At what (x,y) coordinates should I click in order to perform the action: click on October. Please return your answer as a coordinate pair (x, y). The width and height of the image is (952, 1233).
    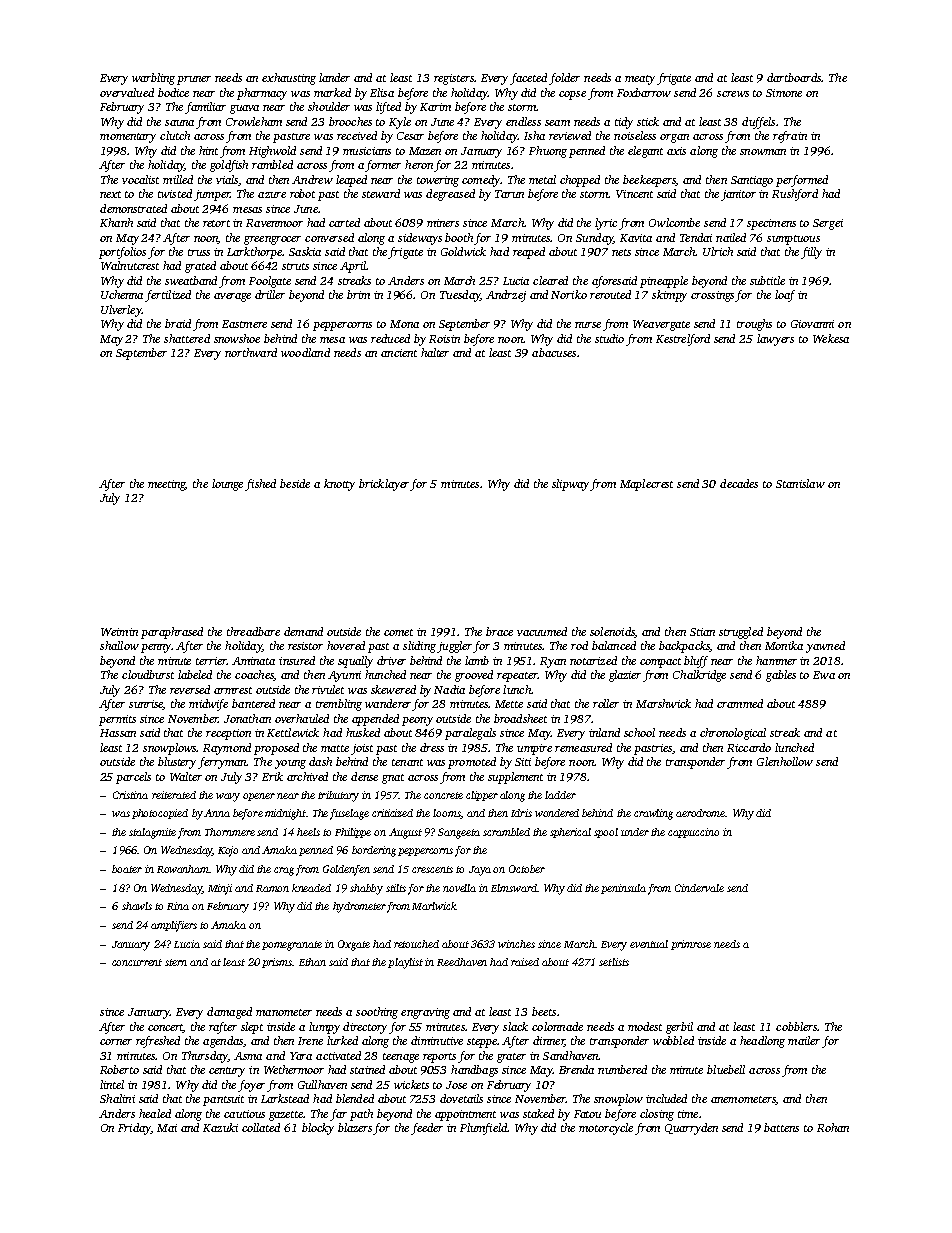
    Looking at the image, I should click on (527, 869).
